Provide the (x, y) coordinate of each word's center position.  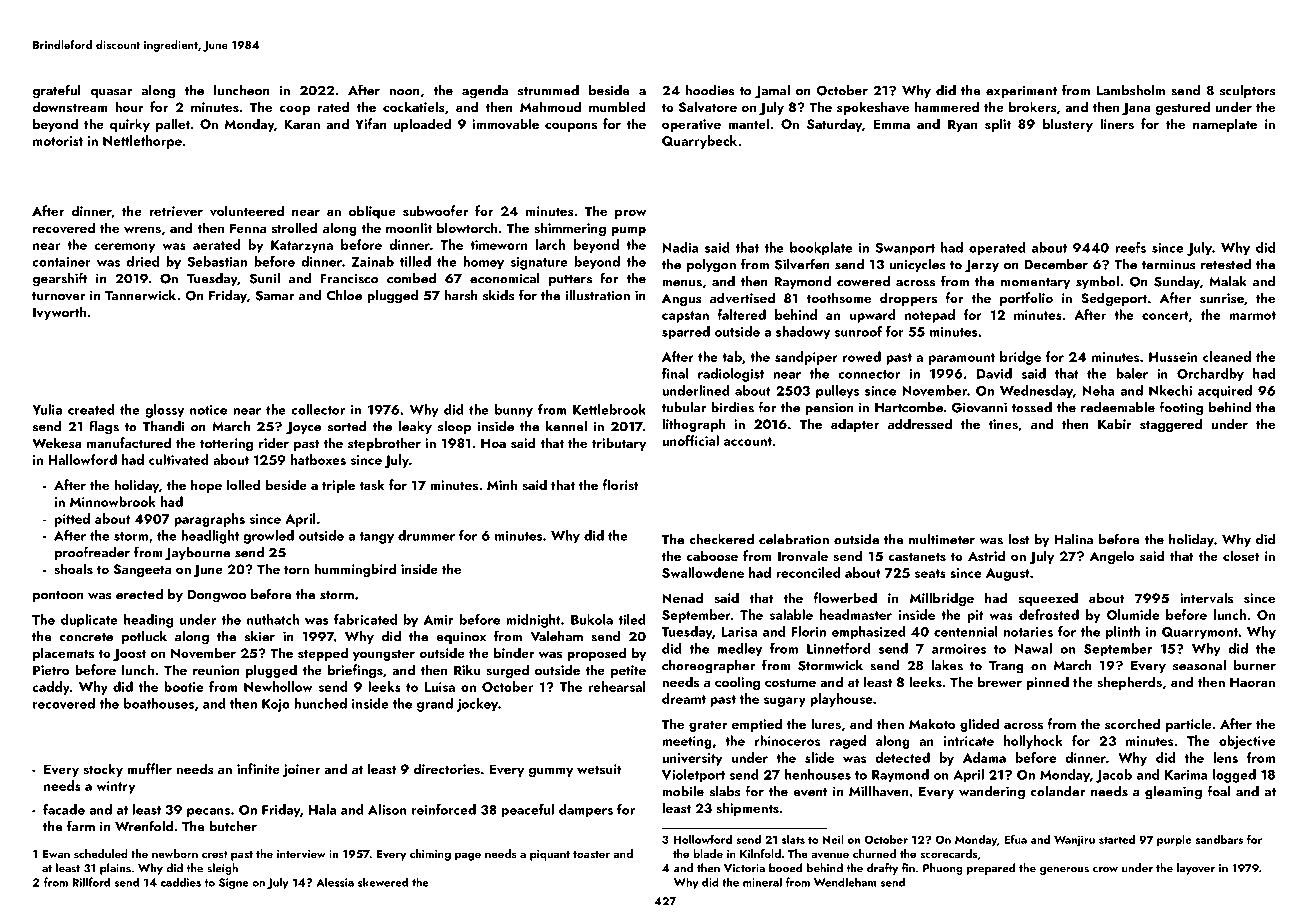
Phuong (943, 869)
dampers (586, 810)
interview (301, 854)
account (748, 441)
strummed (548, 90)
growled (268, 537)
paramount (962, 359)
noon (405, 92)
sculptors (1248, 91)
